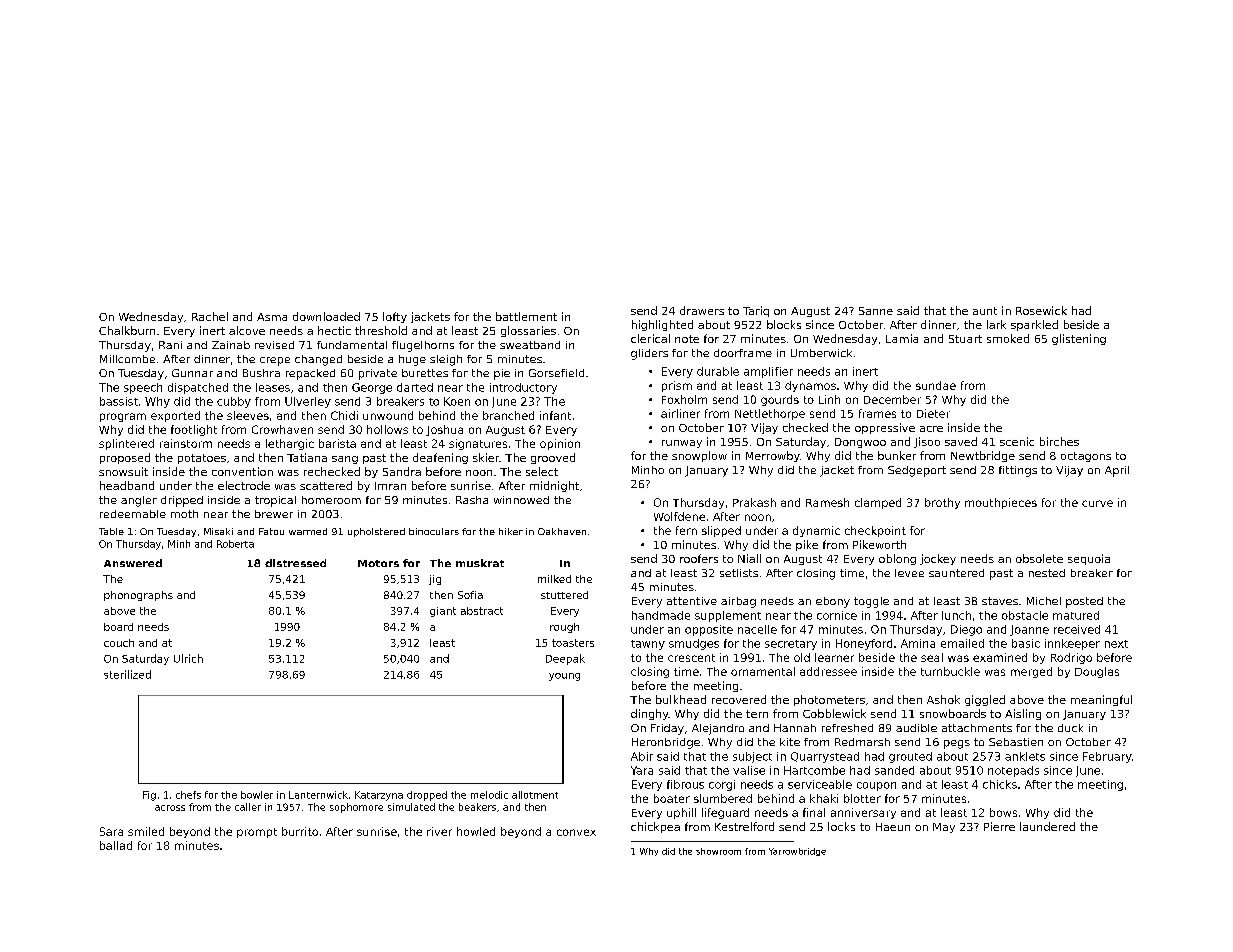 This screenshot has height=952, width=1233. I want to click on Katarzyna, so click(379, 796).
